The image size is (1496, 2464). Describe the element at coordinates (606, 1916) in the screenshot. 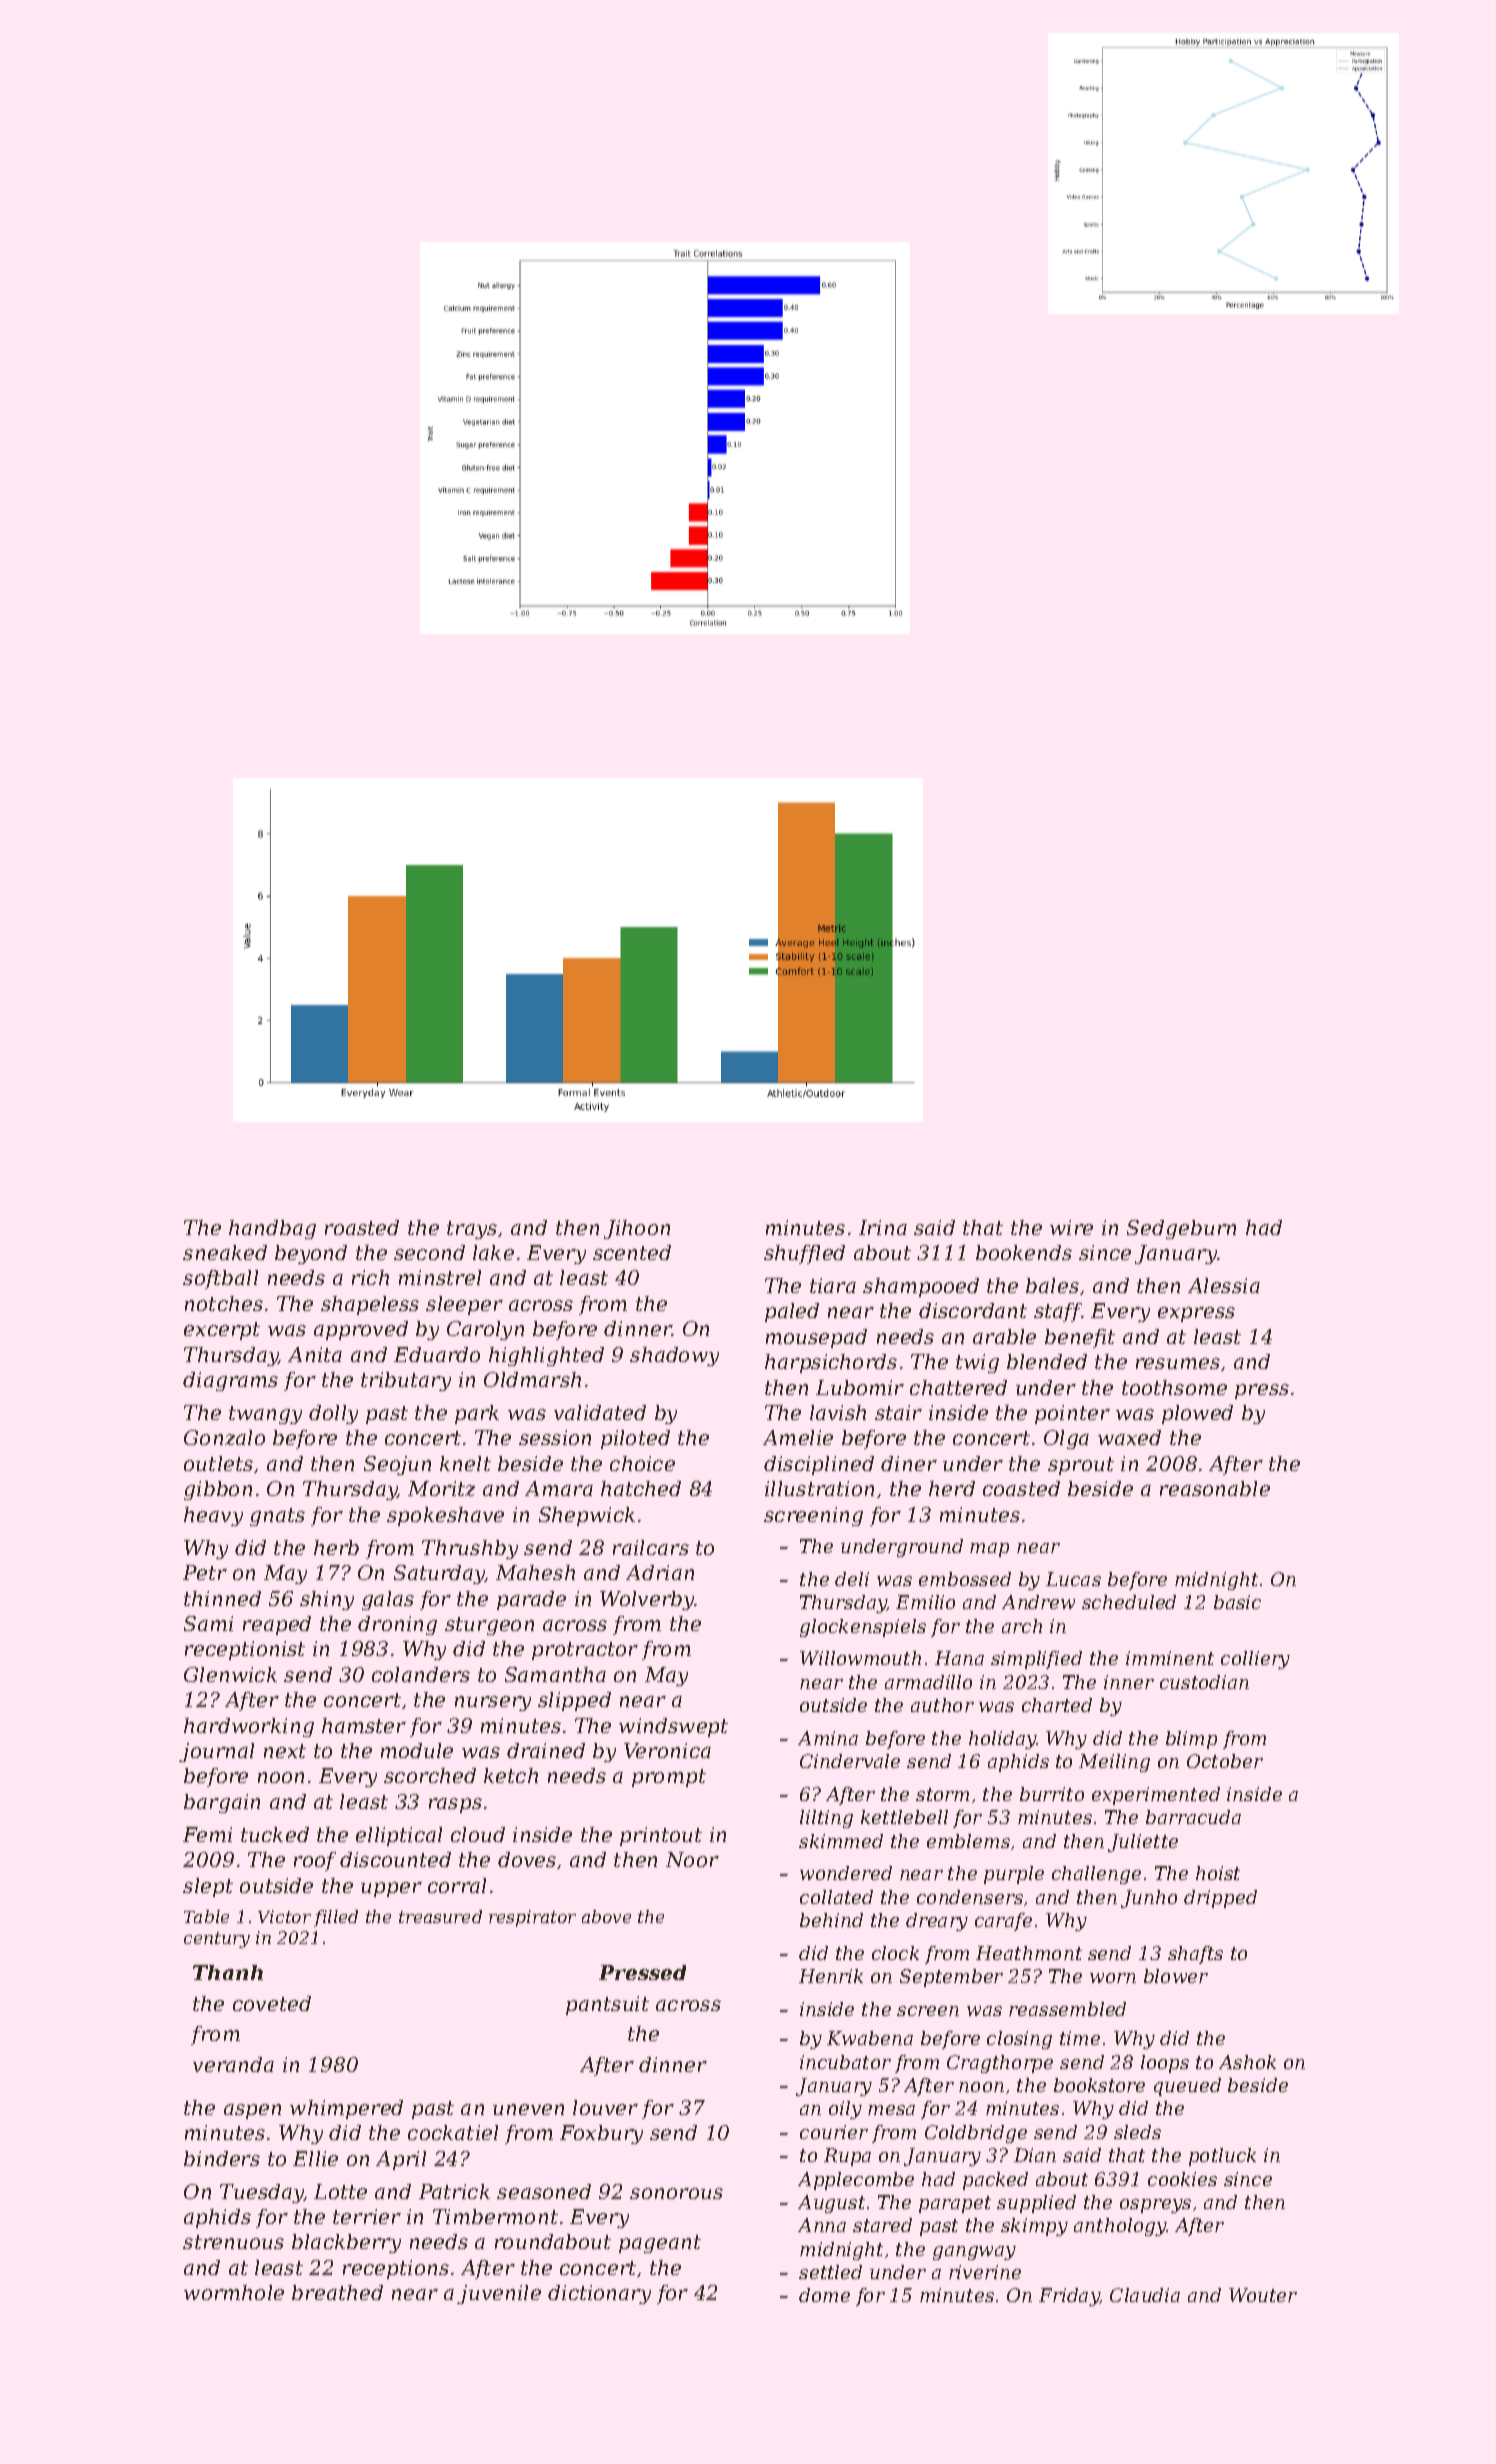

I see `above` at that location.
